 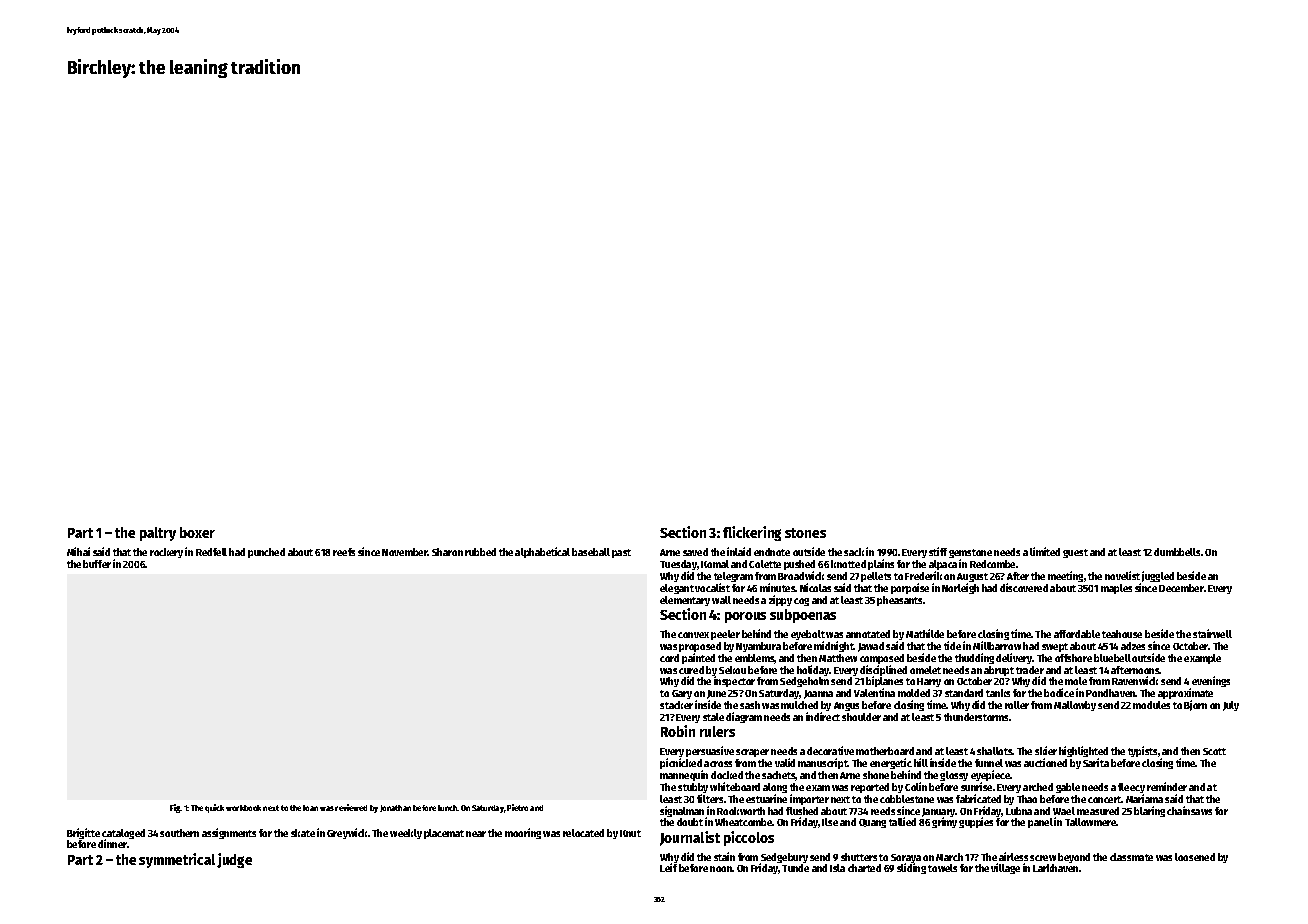 What do you see at coordinates (1167, 786) in the image?
I see `reminder` at bounding box center [1167, 786].
